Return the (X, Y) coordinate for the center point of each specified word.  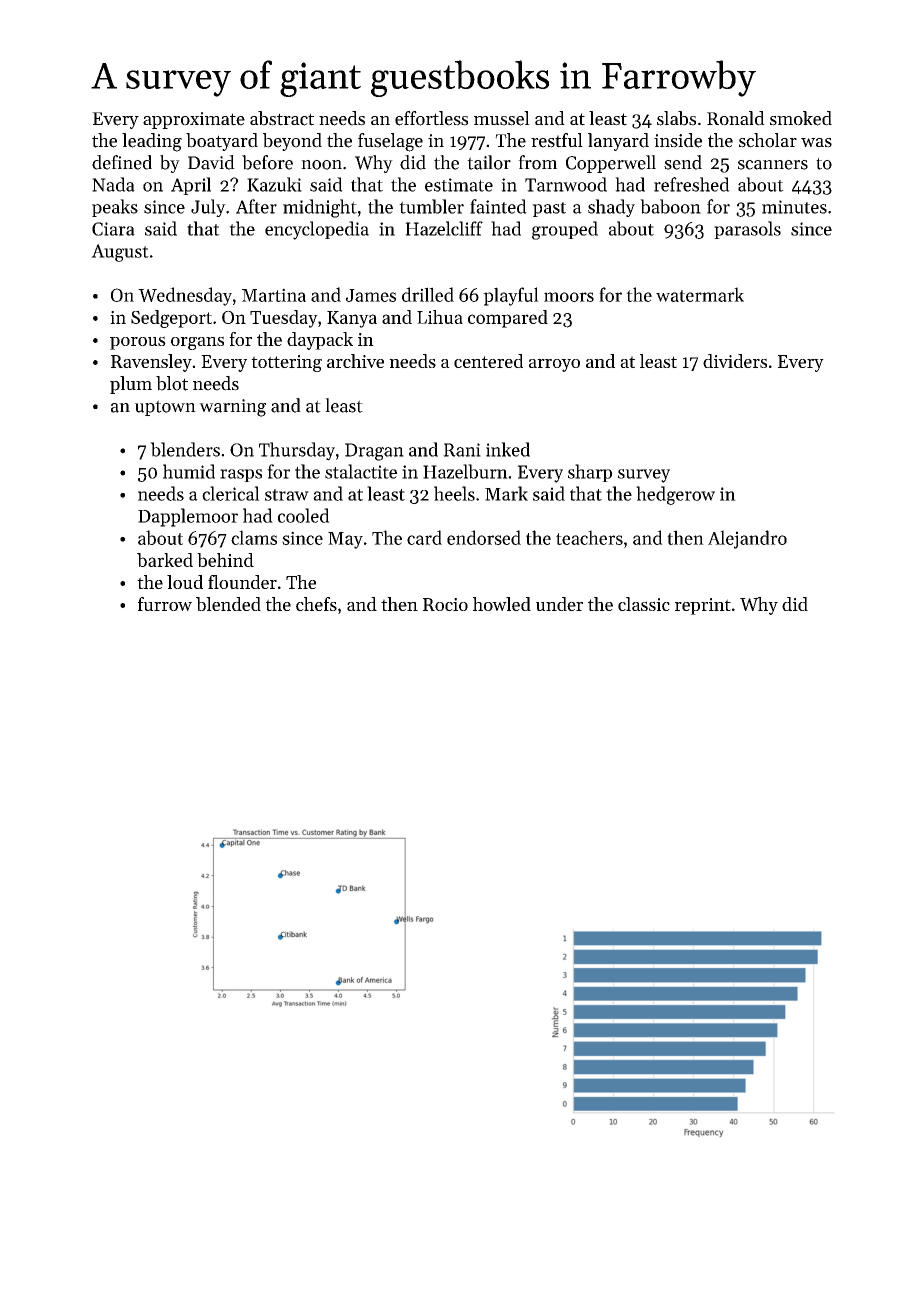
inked (508, 449)
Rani (462, 450)
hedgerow (675, 495)
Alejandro (747, 539)
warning (232, 408)
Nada (113, 184)
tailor (489, 162)
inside (678, 140)
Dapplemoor (188, 517)
